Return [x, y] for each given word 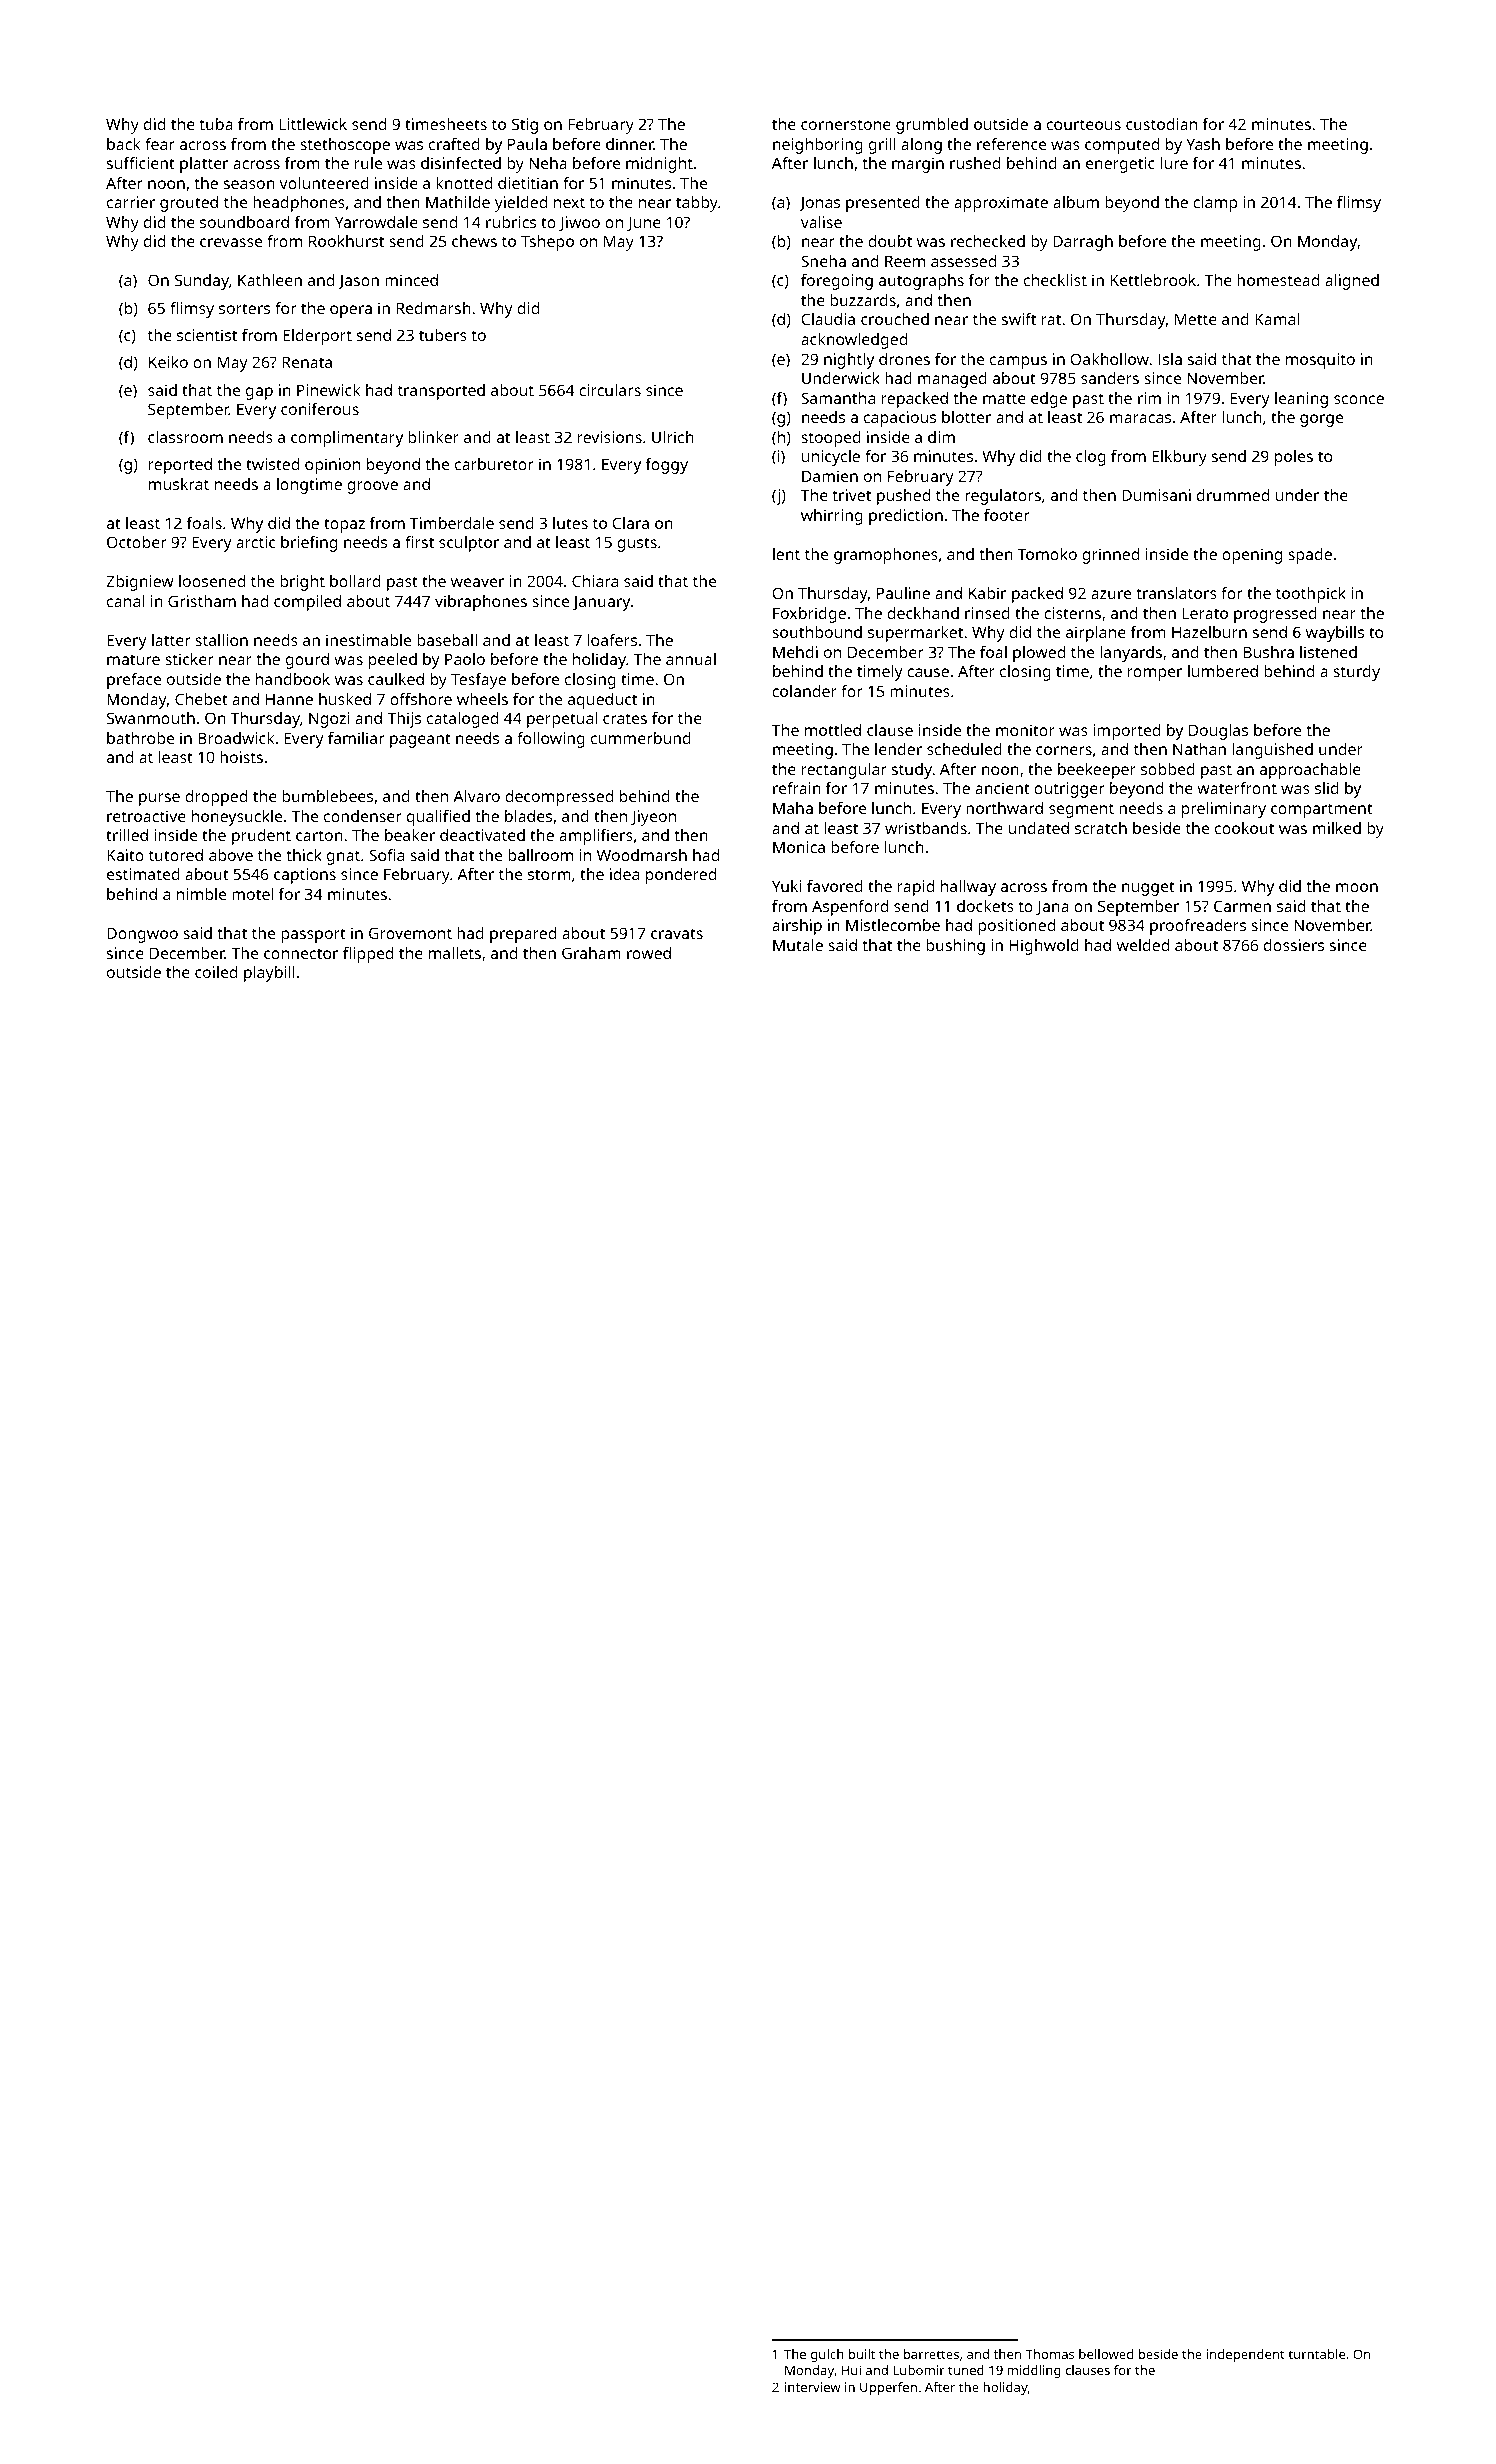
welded [1143, 945]
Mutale [798, 945]
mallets [455, 953]
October [137, 542]
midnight [659, 165]
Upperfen [888, 2388]
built [862, 2354]
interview [813, 2387]
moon [1357, 887]
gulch [827, 2355]
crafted [454, 144]
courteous [1084, 124]
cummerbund [641, 738]
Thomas [1050, 2354]
